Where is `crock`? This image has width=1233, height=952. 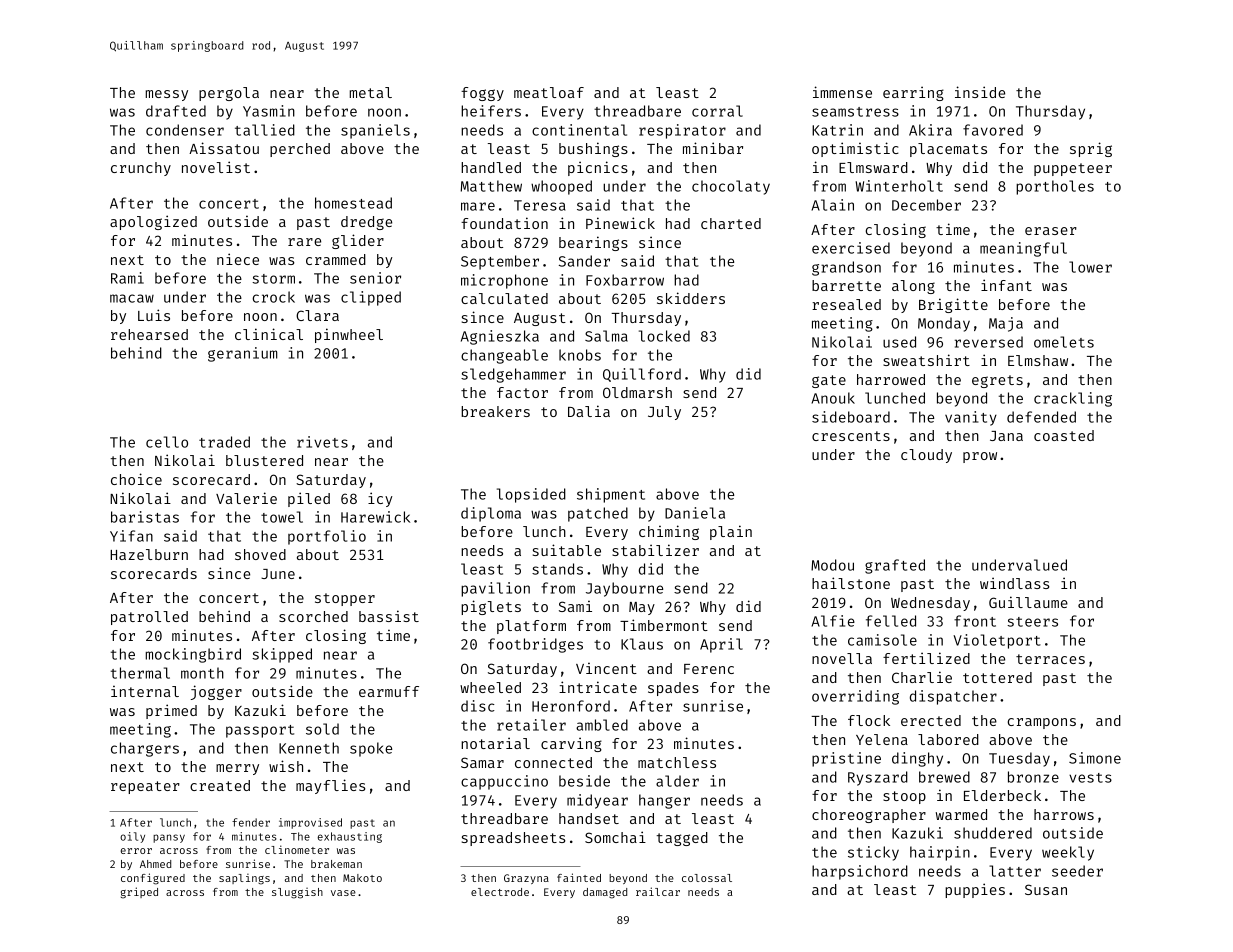 crock is located at coordinates (273, 297).
